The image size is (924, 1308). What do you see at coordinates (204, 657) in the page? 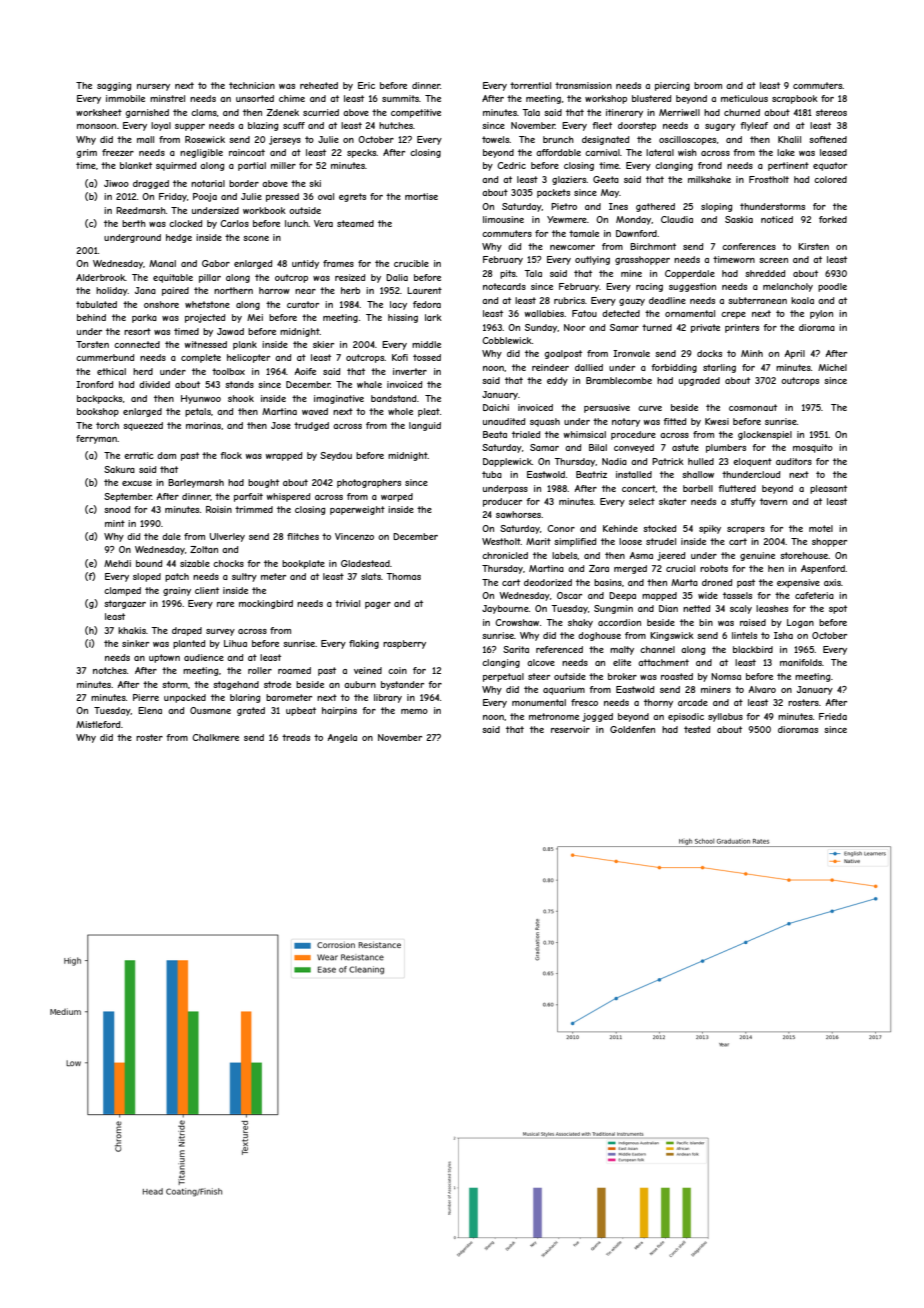
I see `audience` at bounding box center [204, 657].
